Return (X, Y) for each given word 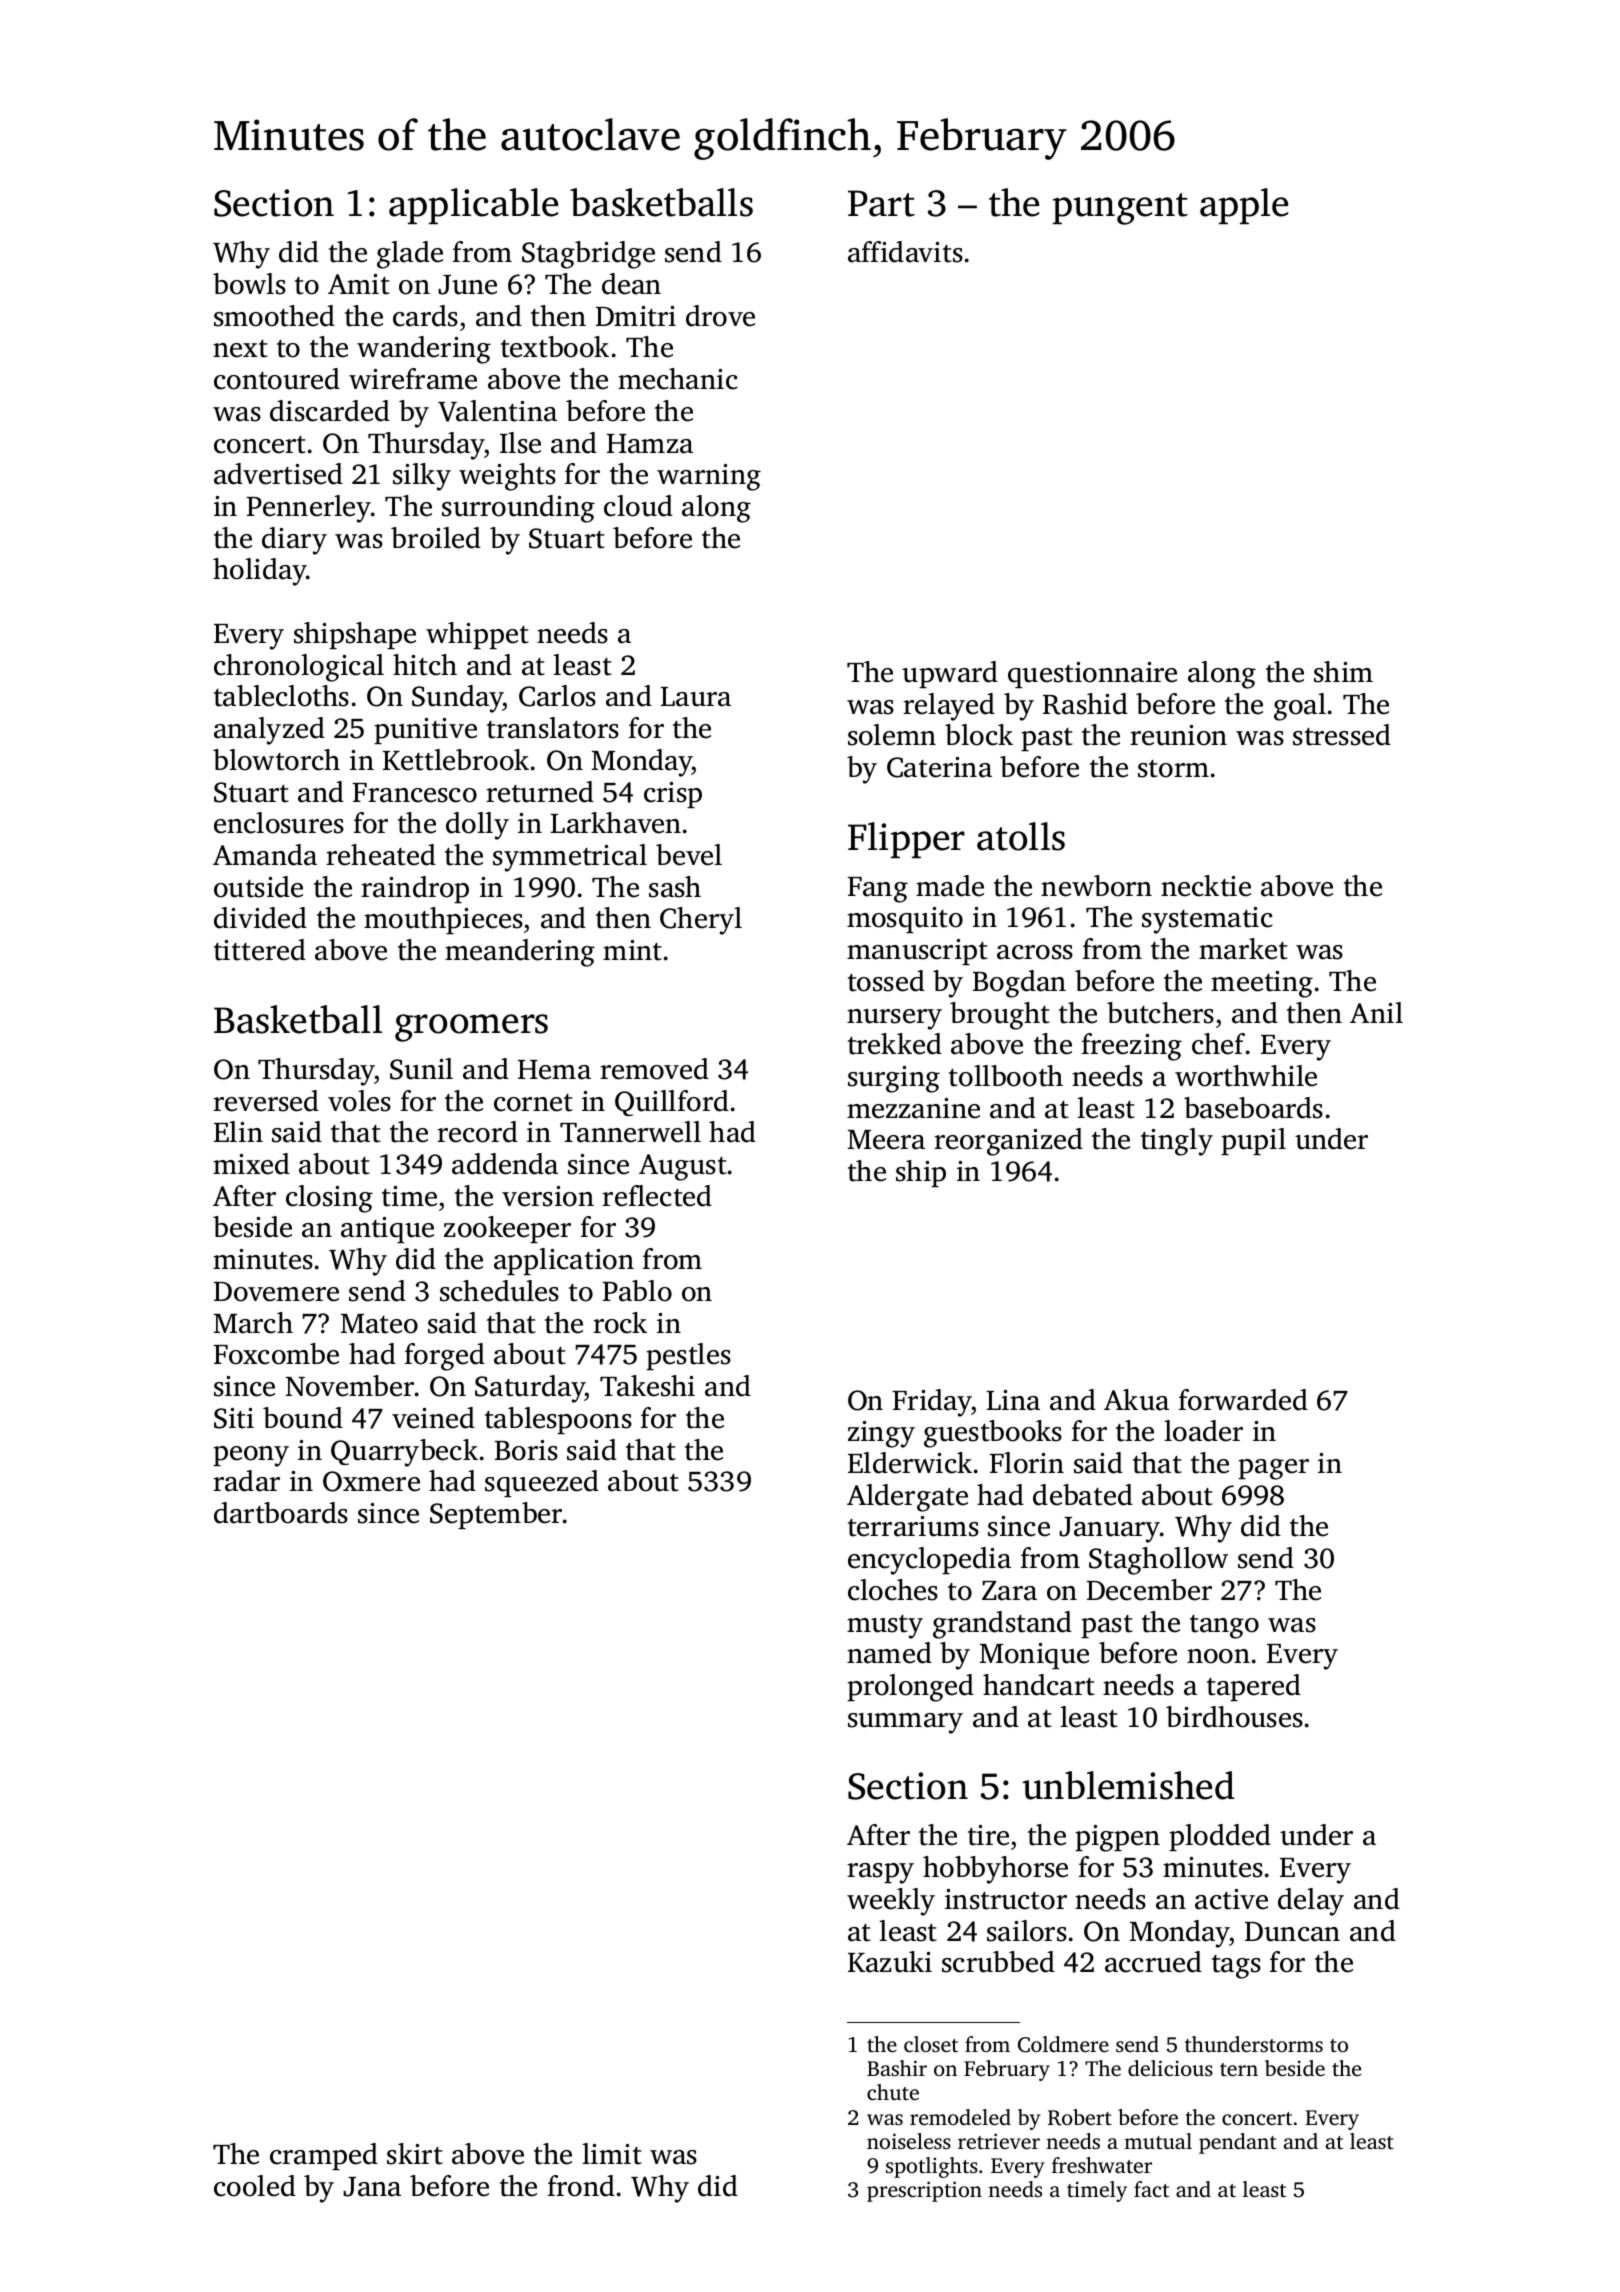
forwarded (1243, 1400)
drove (720, 316)
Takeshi (647, 1386)
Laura (696, 697)
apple (1244, 206)
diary (294, 541)
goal (1300, 707)
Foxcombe (276, 1354)
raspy (880, 1873)
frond (581, 2186)
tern (1239, 2069)
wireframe (413, 379)
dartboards (281, 1513)
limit (612, 2154)
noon (1218, 1656)
